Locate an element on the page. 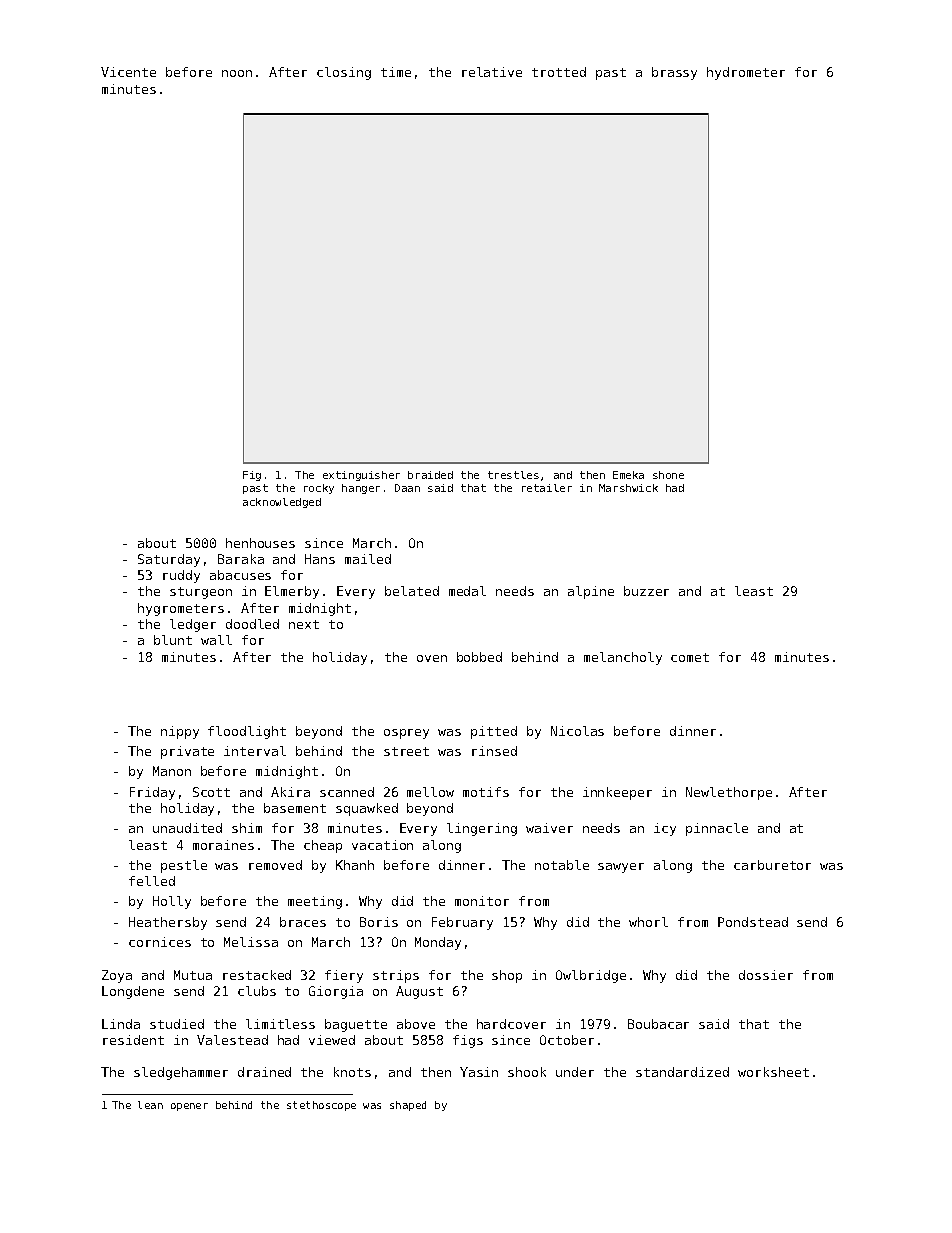 The height and width of the image is (1233, 952). Newlethorpe is located at coordinates (729, 793).
